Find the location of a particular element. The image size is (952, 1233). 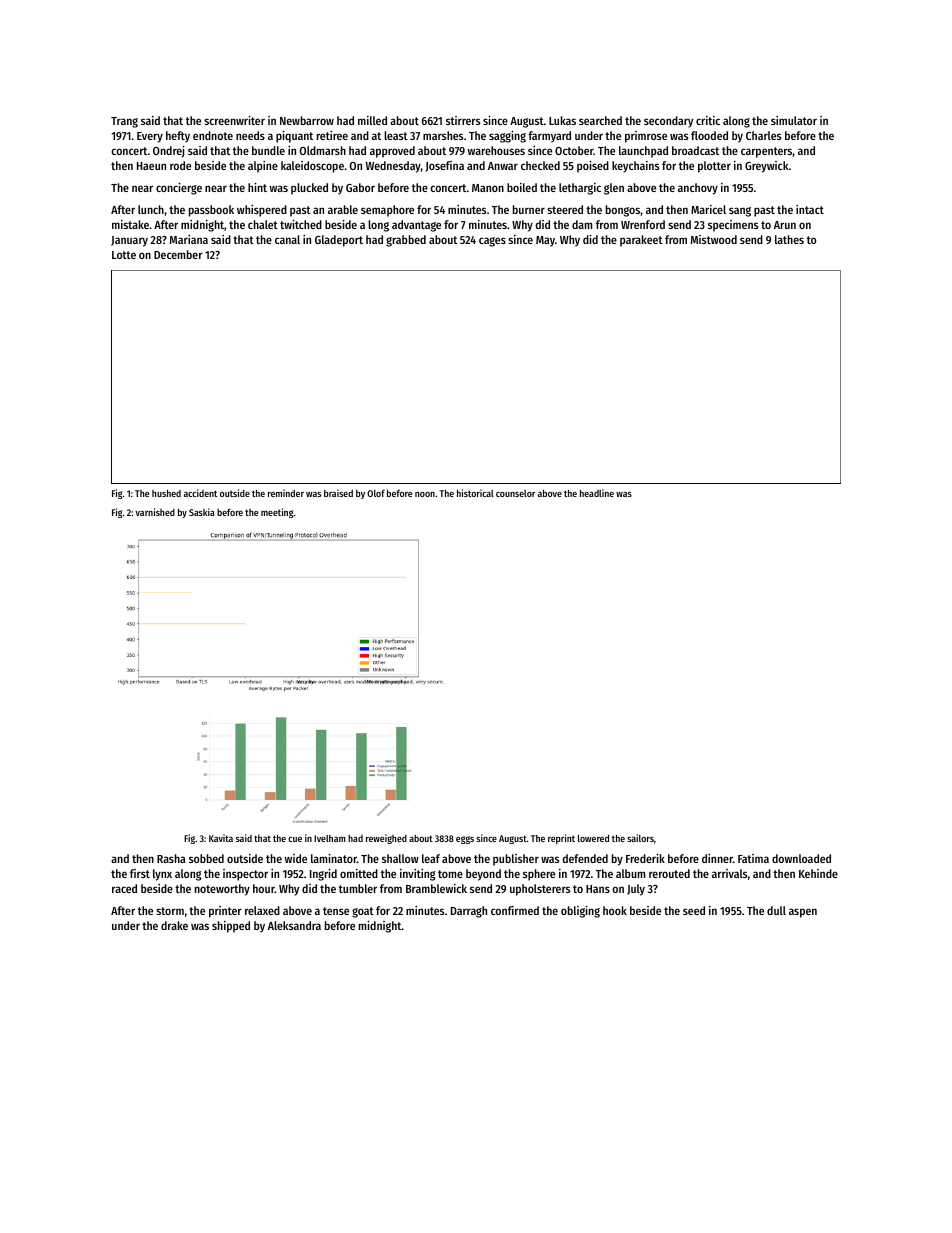

Kavita is located at coordinates (221, 838).
